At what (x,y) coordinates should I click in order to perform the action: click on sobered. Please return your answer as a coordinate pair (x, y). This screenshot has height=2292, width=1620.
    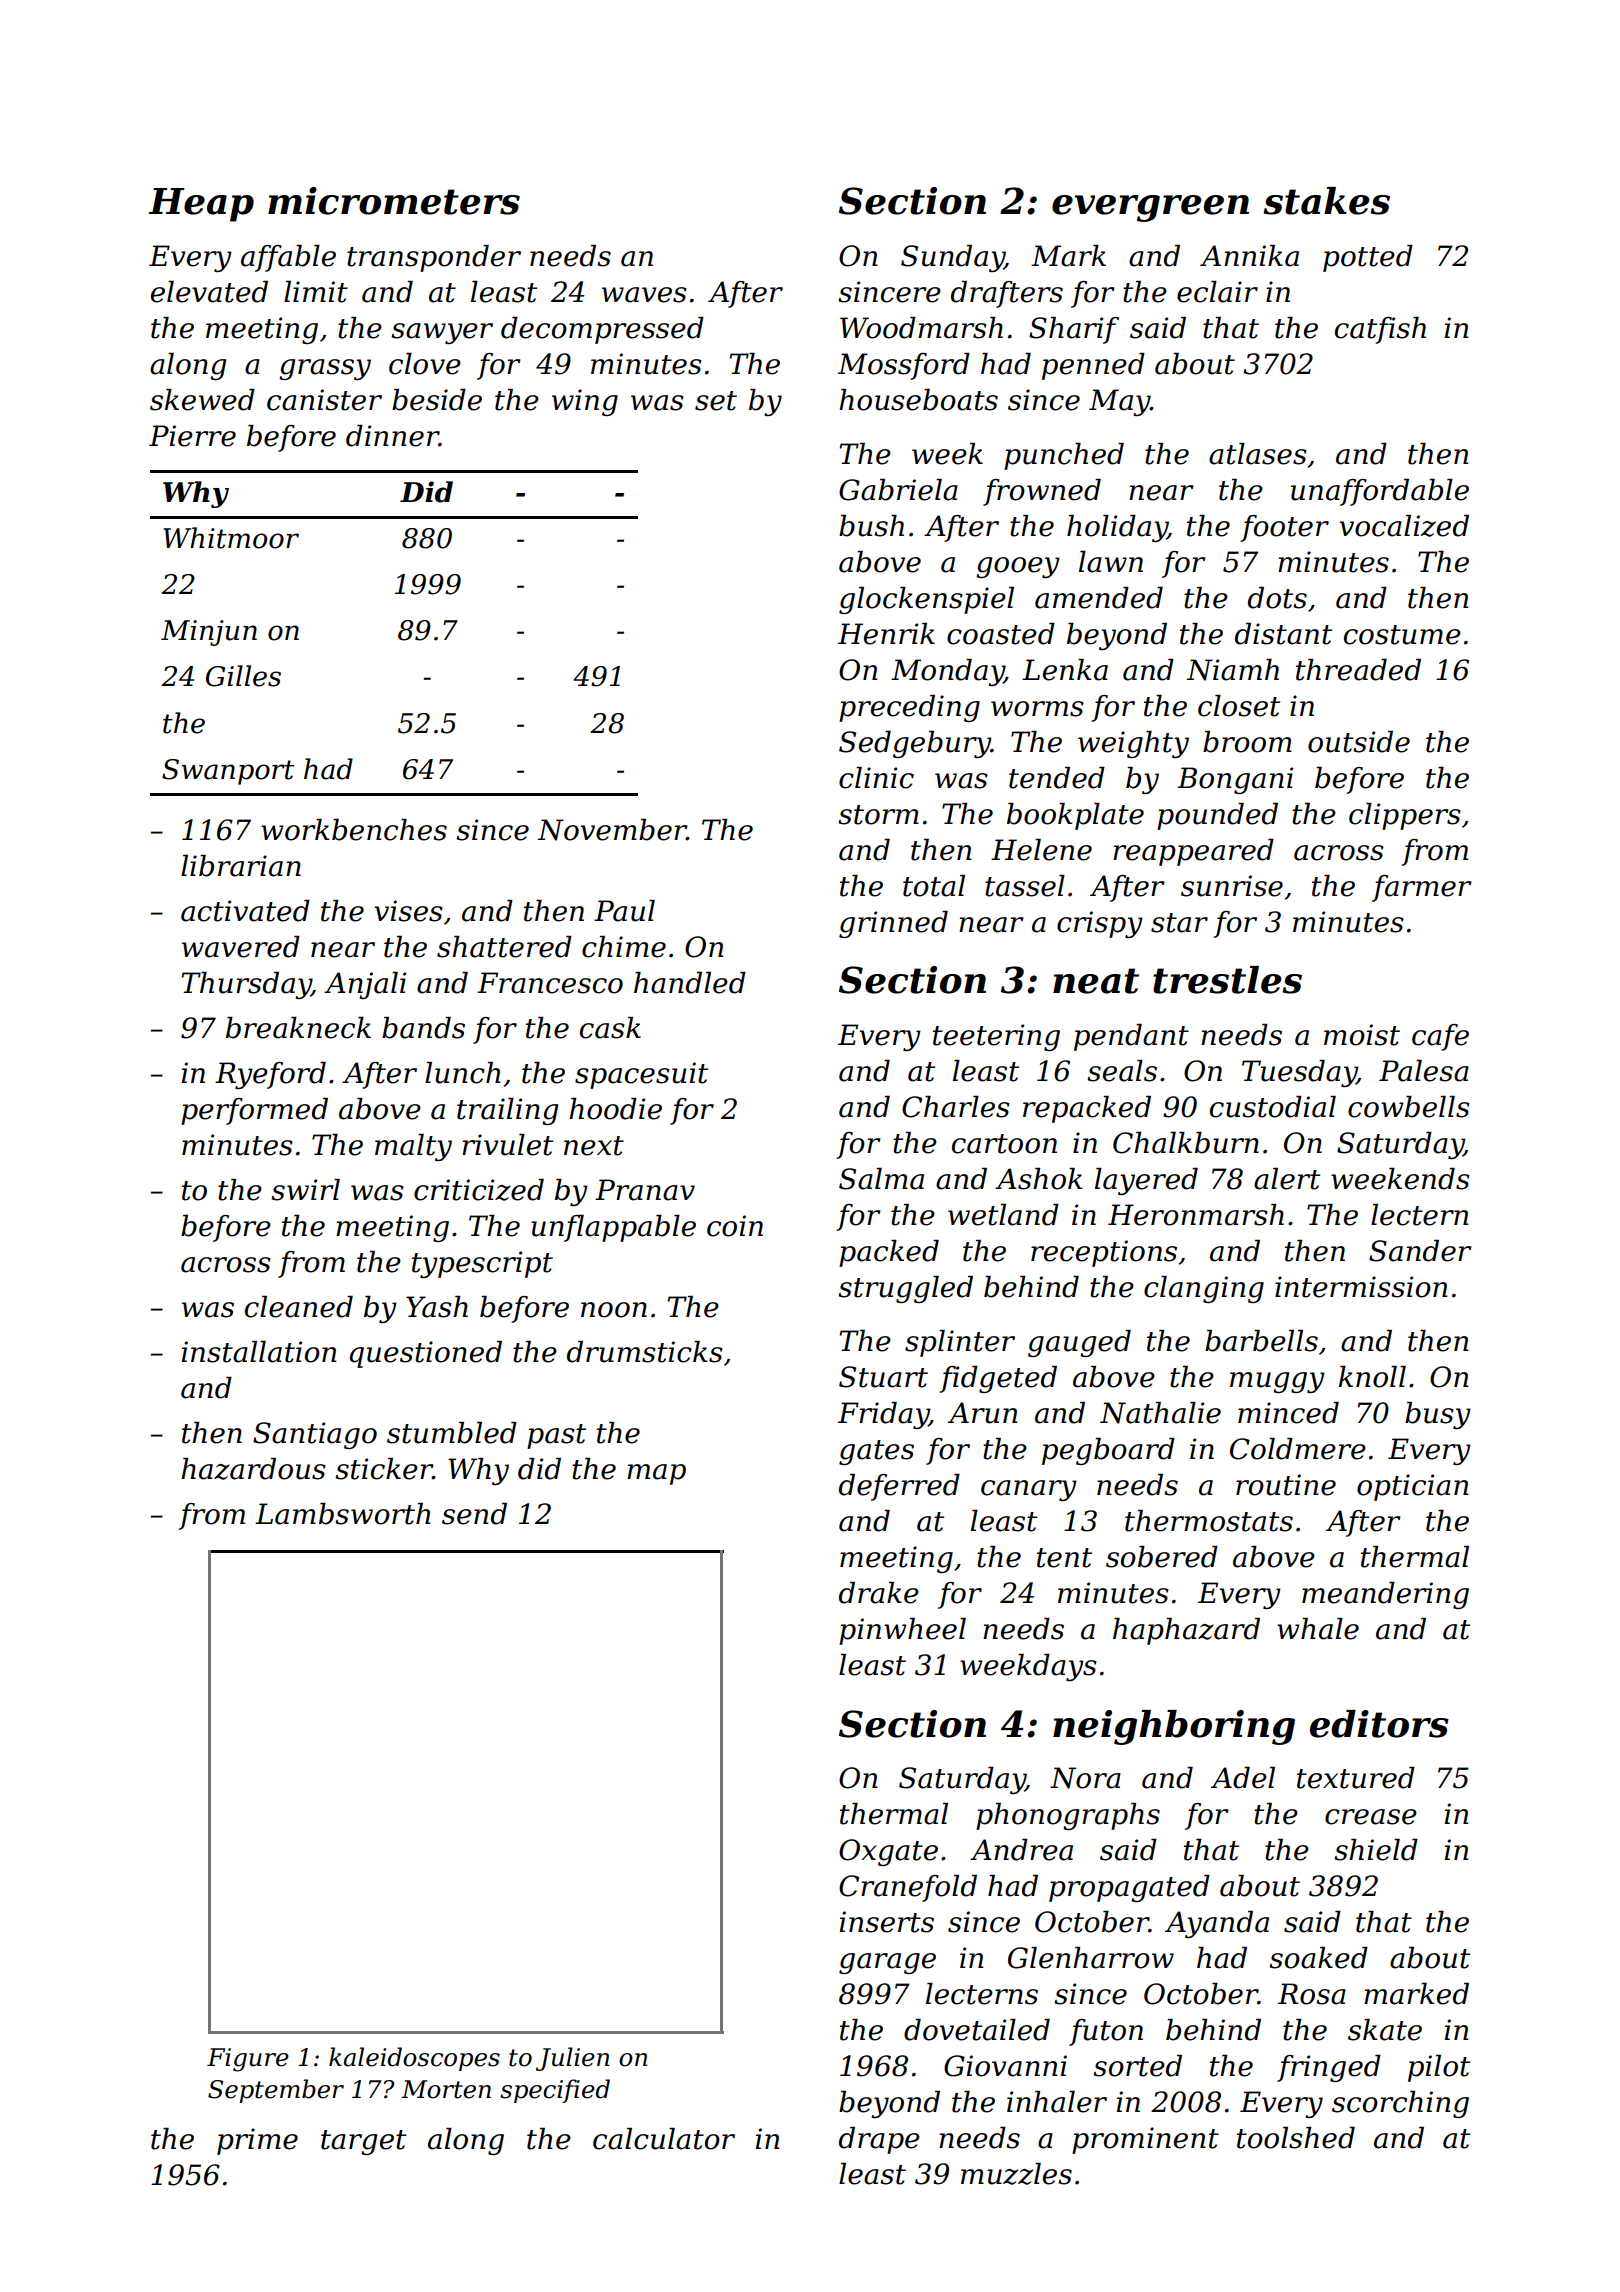
    Looking at the image, I should click on (1162, 1557).
